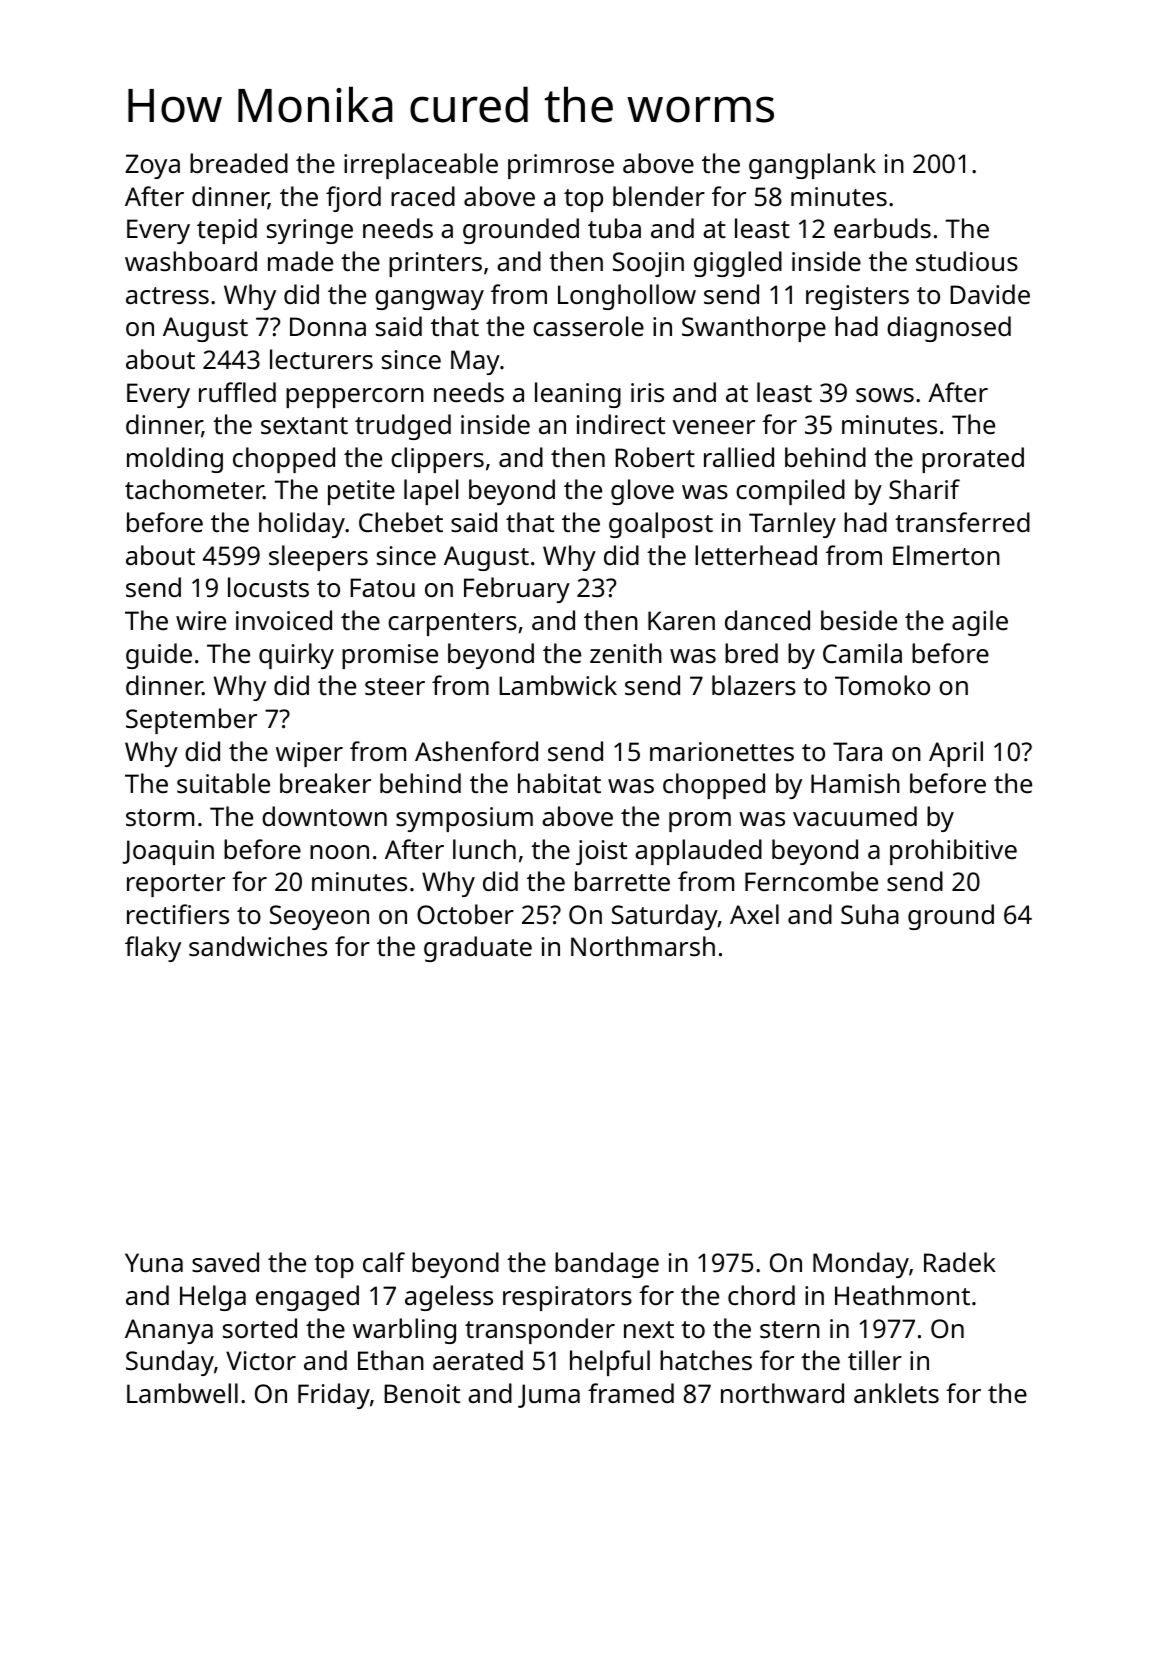  I want to click on flaky, so click(153, 949).
